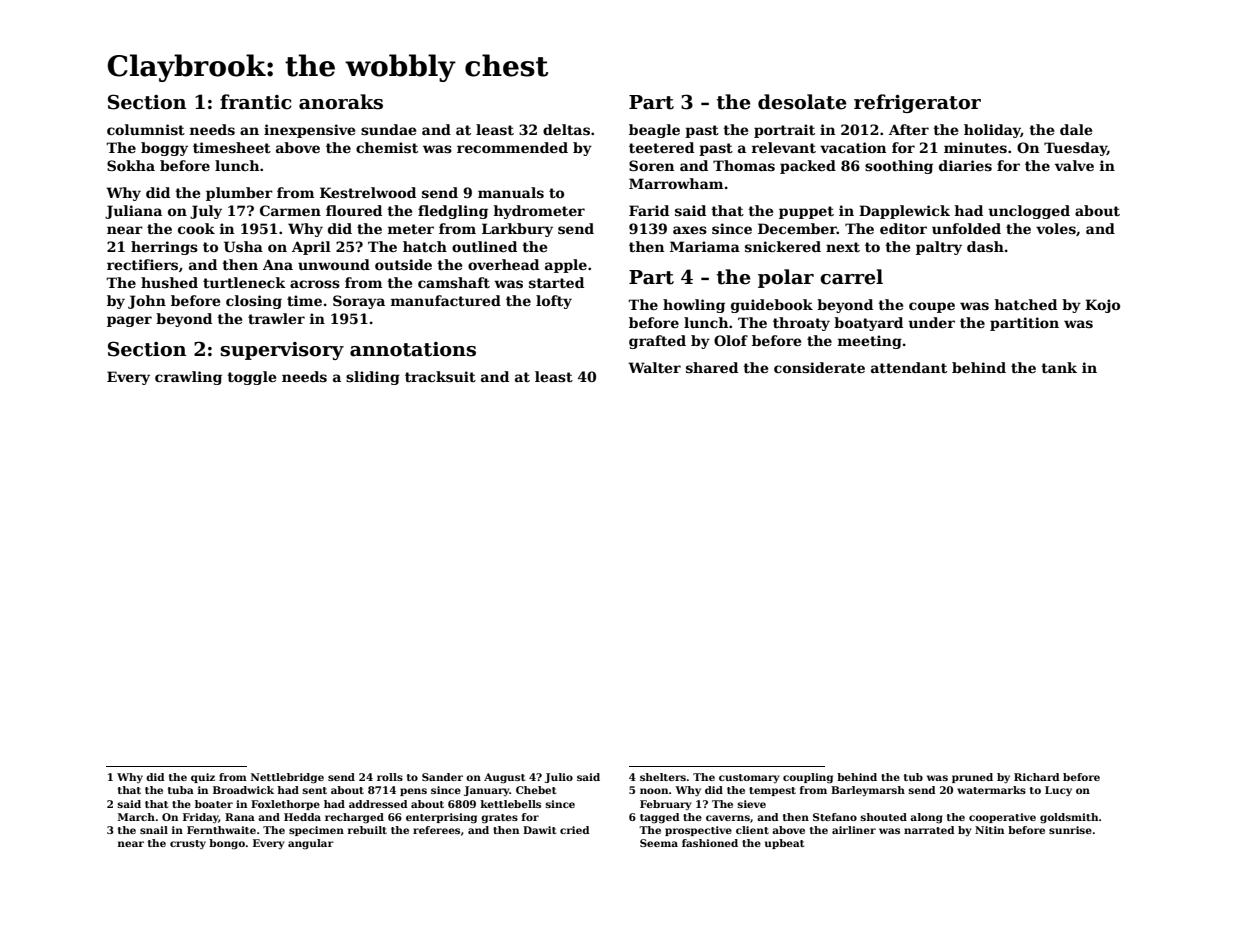 The width and height of the screenshot is (1233, 952). Describe the element at coordinates (917, 103) in the screenshot. I see `refrigerator` at that location.
